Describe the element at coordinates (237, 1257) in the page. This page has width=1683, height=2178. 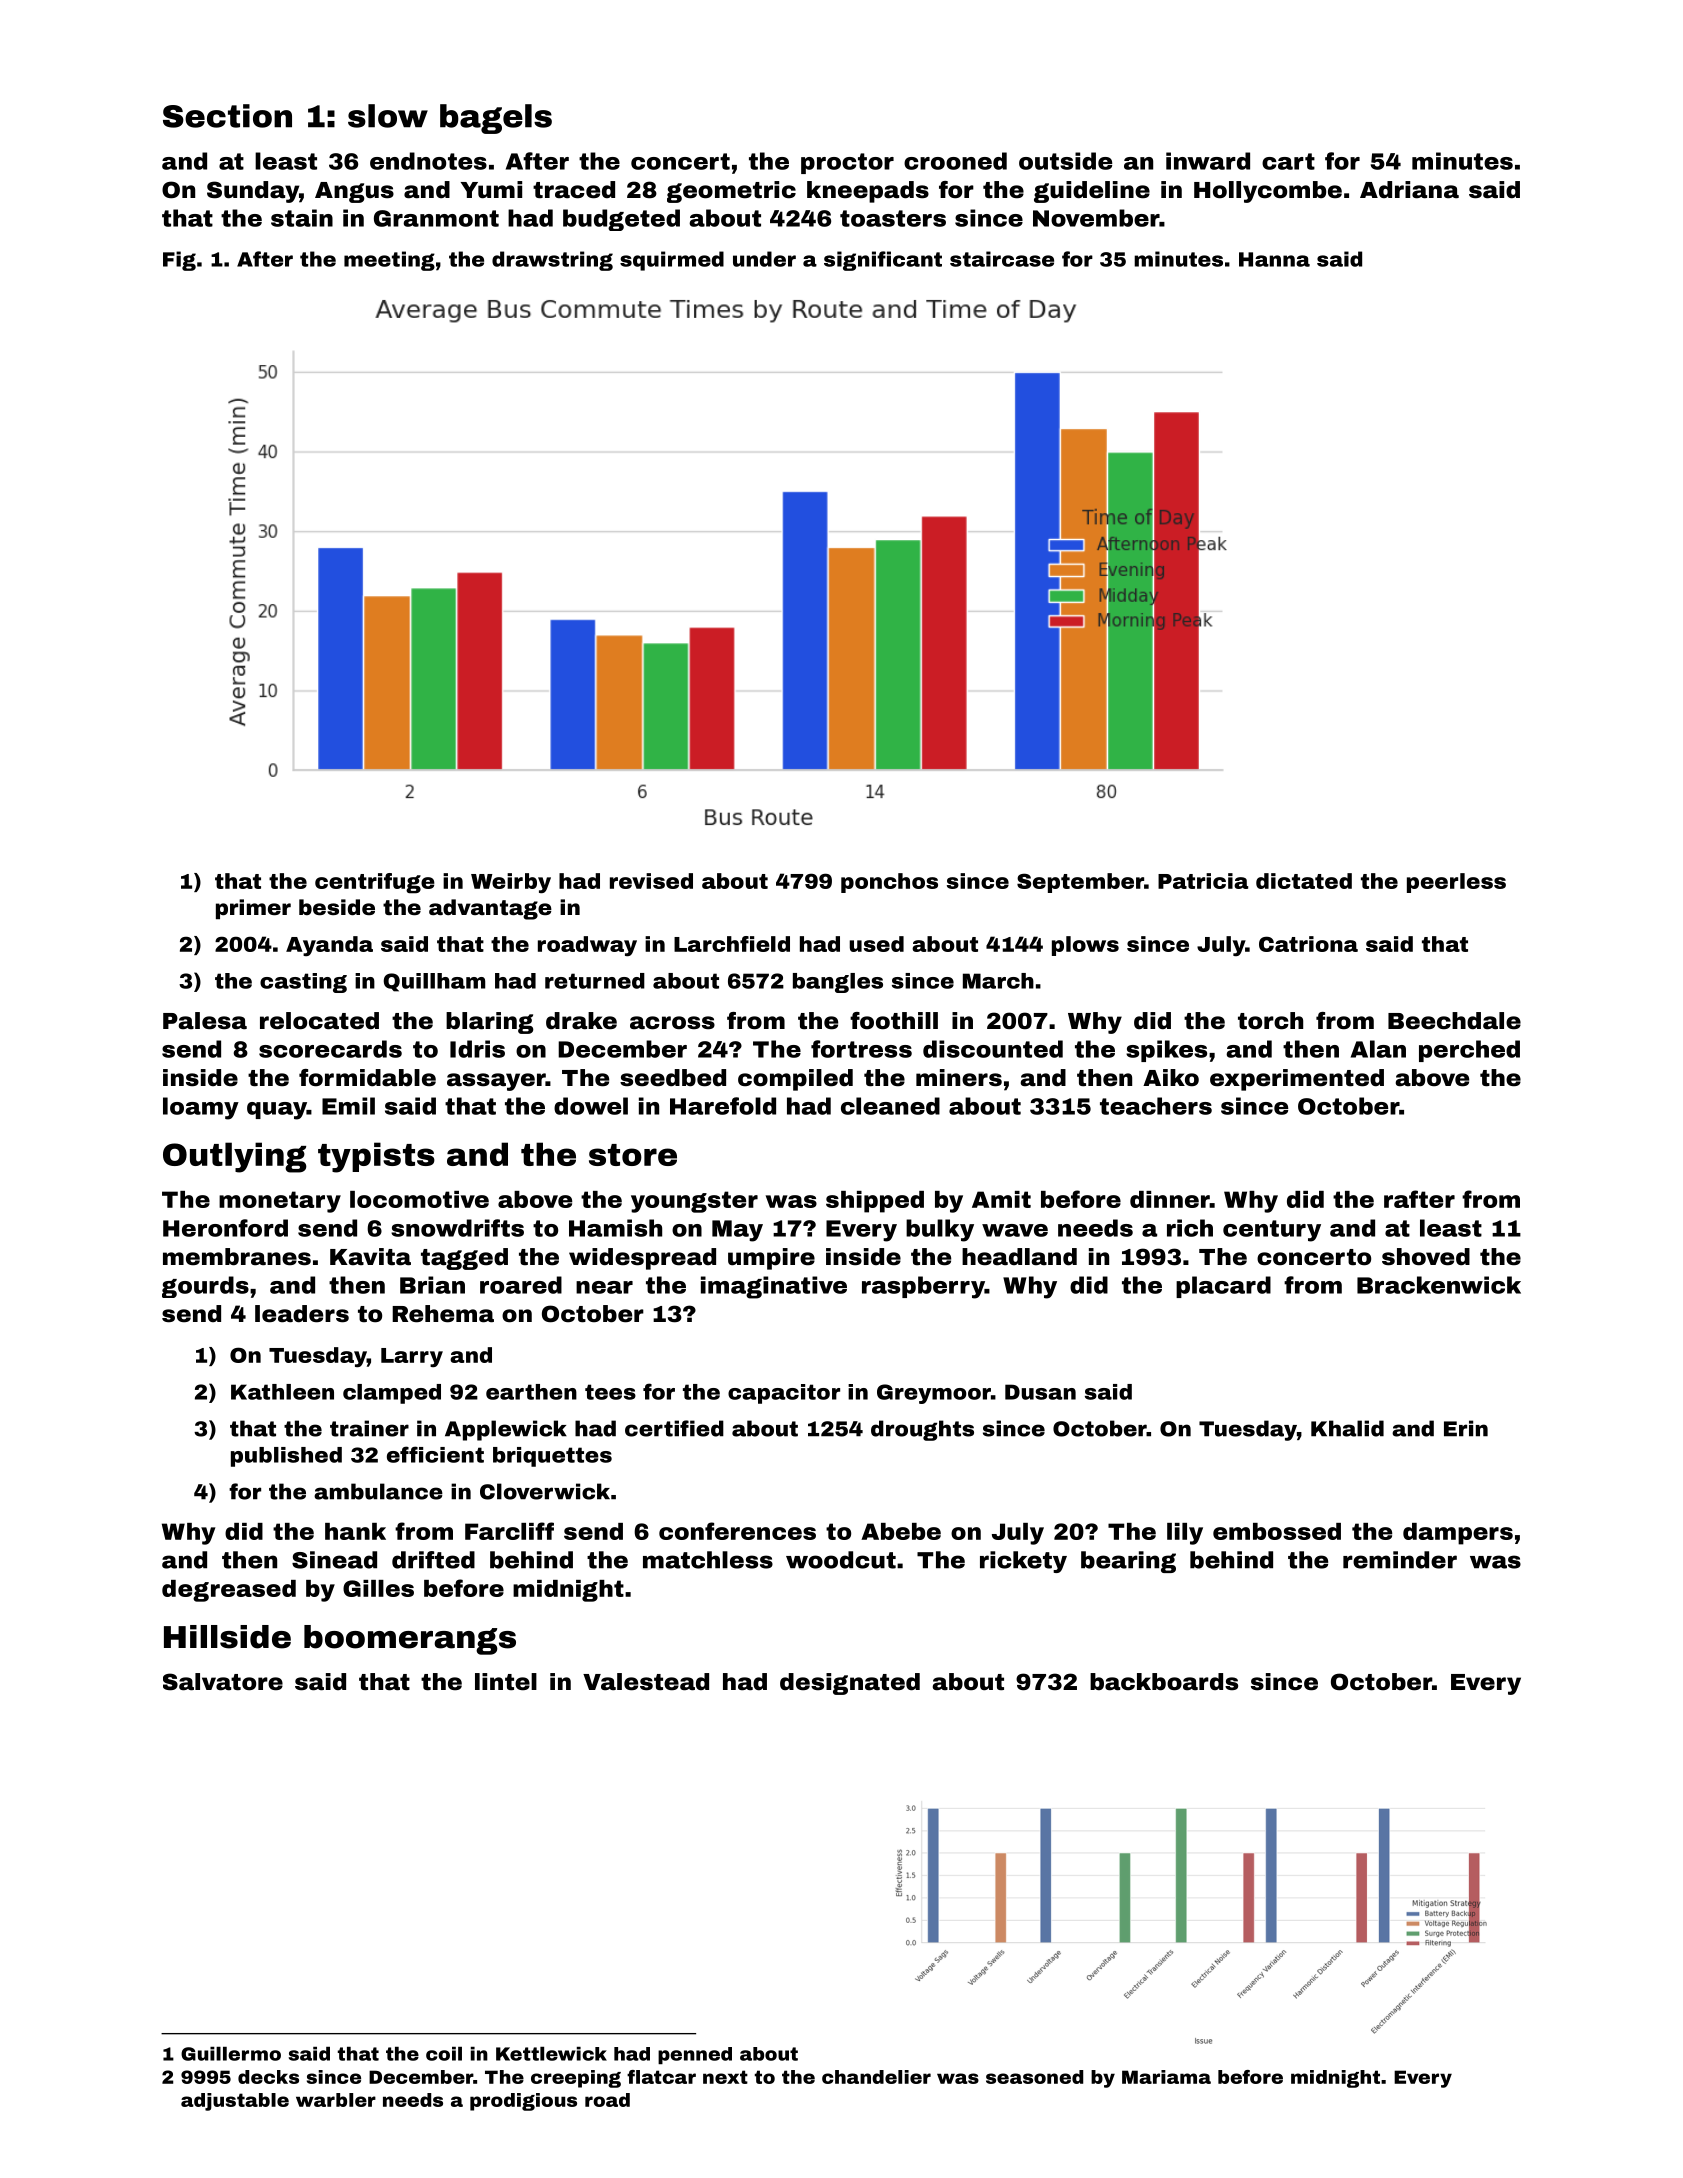
I see `membranes` at that location.
